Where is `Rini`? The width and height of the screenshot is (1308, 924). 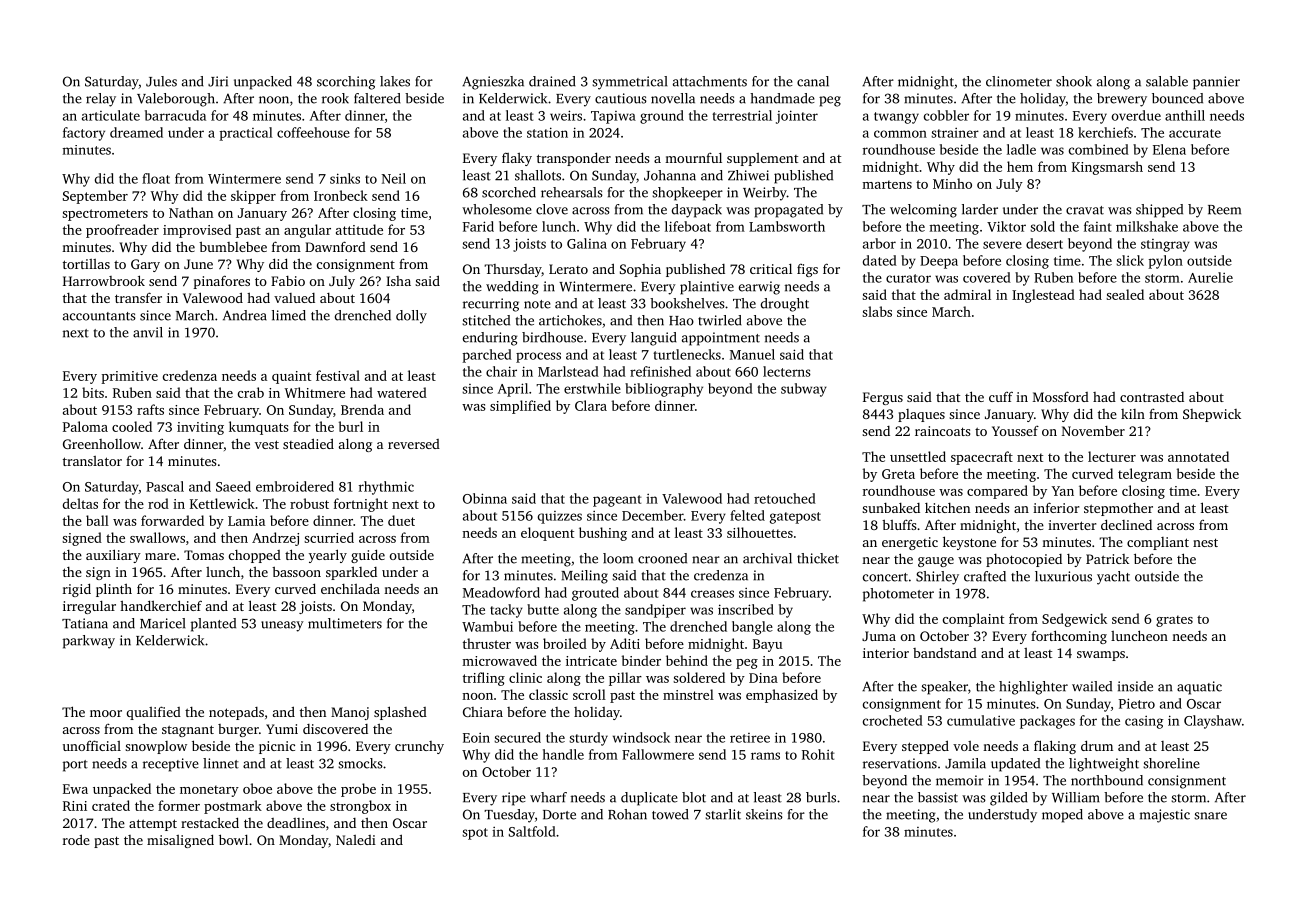 Rini is located at coordinates (75, 806).
